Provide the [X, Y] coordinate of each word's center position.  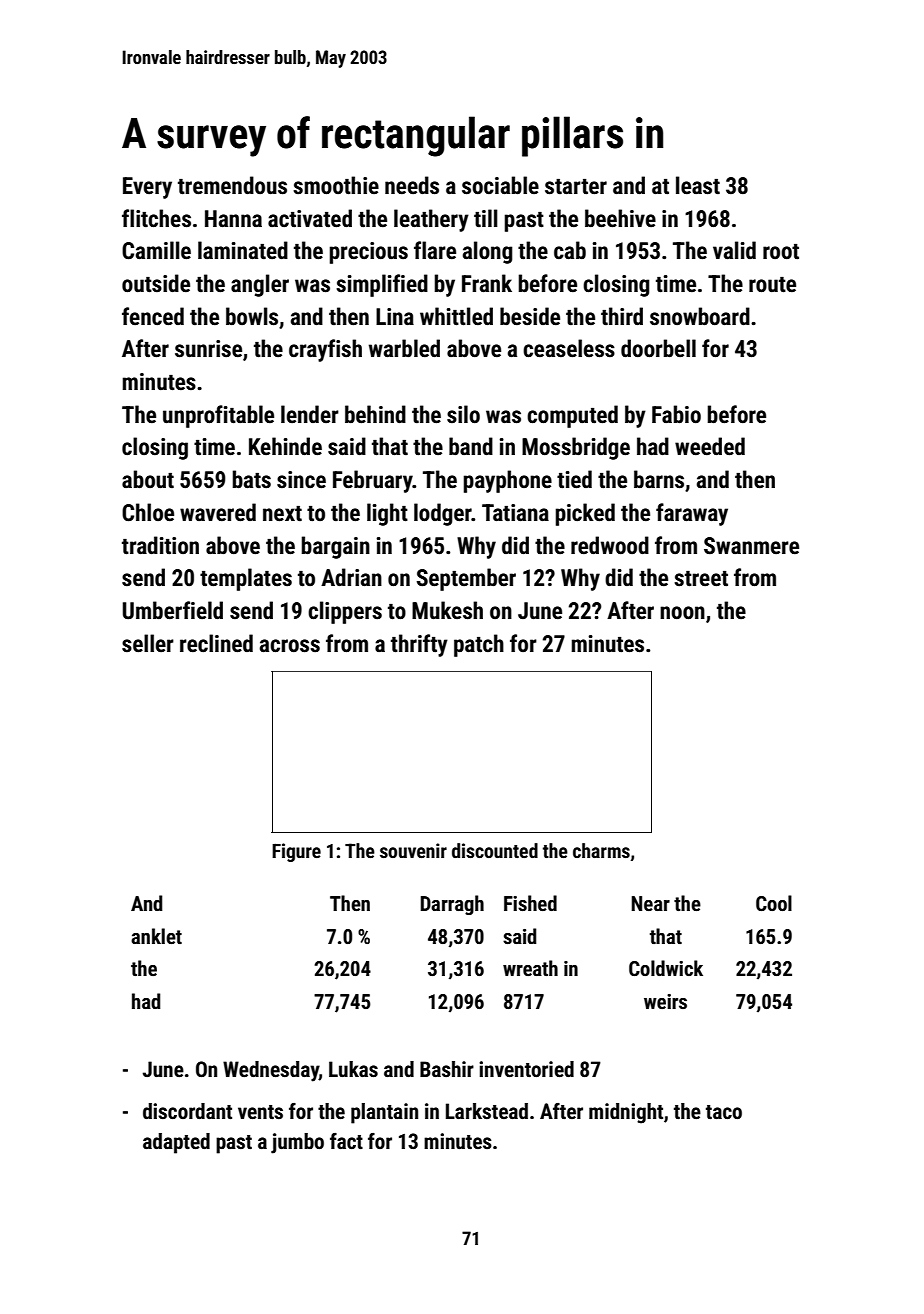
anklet [156, 936]
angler [260, 285]
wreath [530, 968]
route [772, 285]
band [471, 446]
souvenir [413, 850]
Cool [774, 903]
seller [148, 643]
